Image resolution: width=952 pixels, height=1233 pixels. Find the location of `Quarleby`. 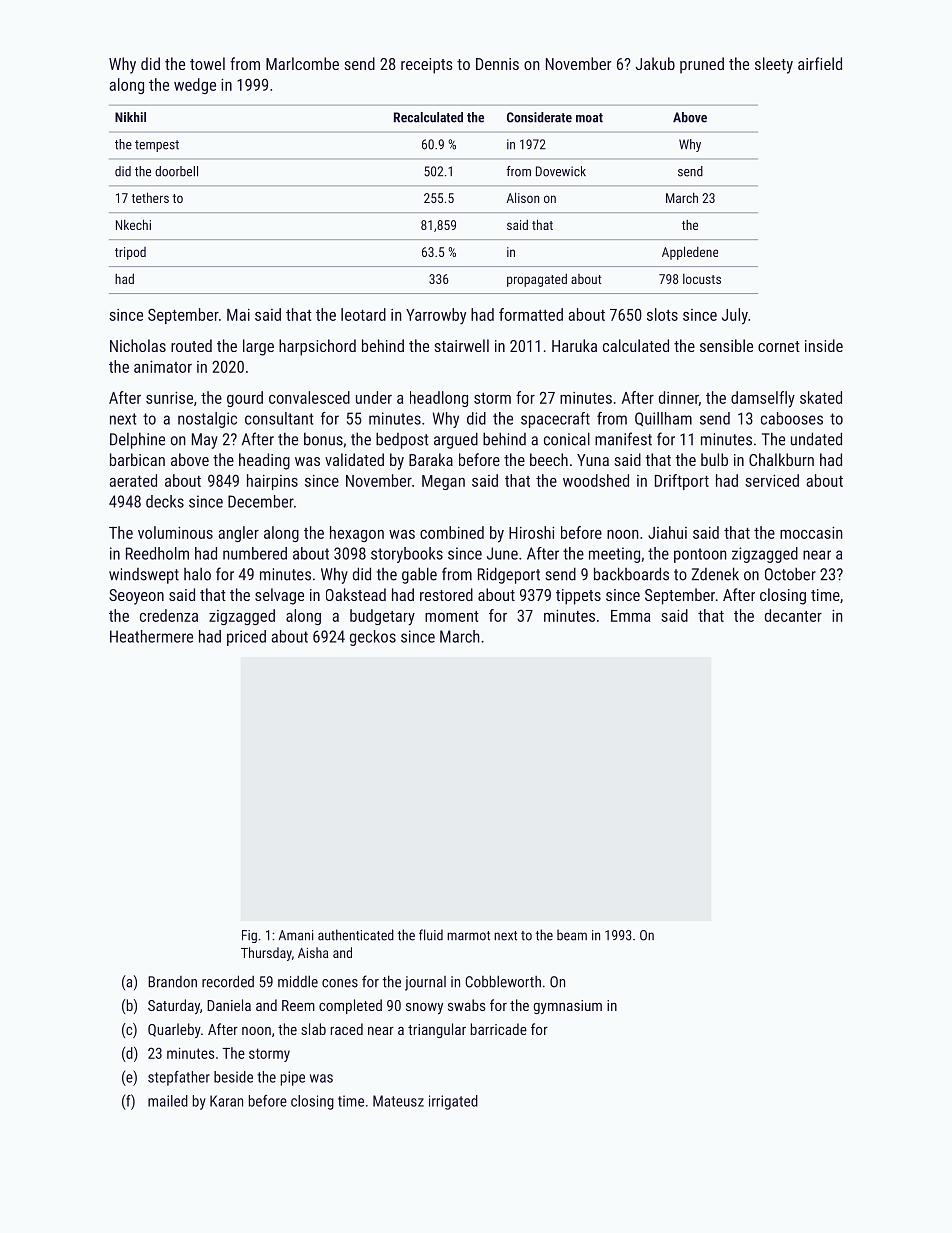

Quarleby is located at coordinates (174, 1030).
